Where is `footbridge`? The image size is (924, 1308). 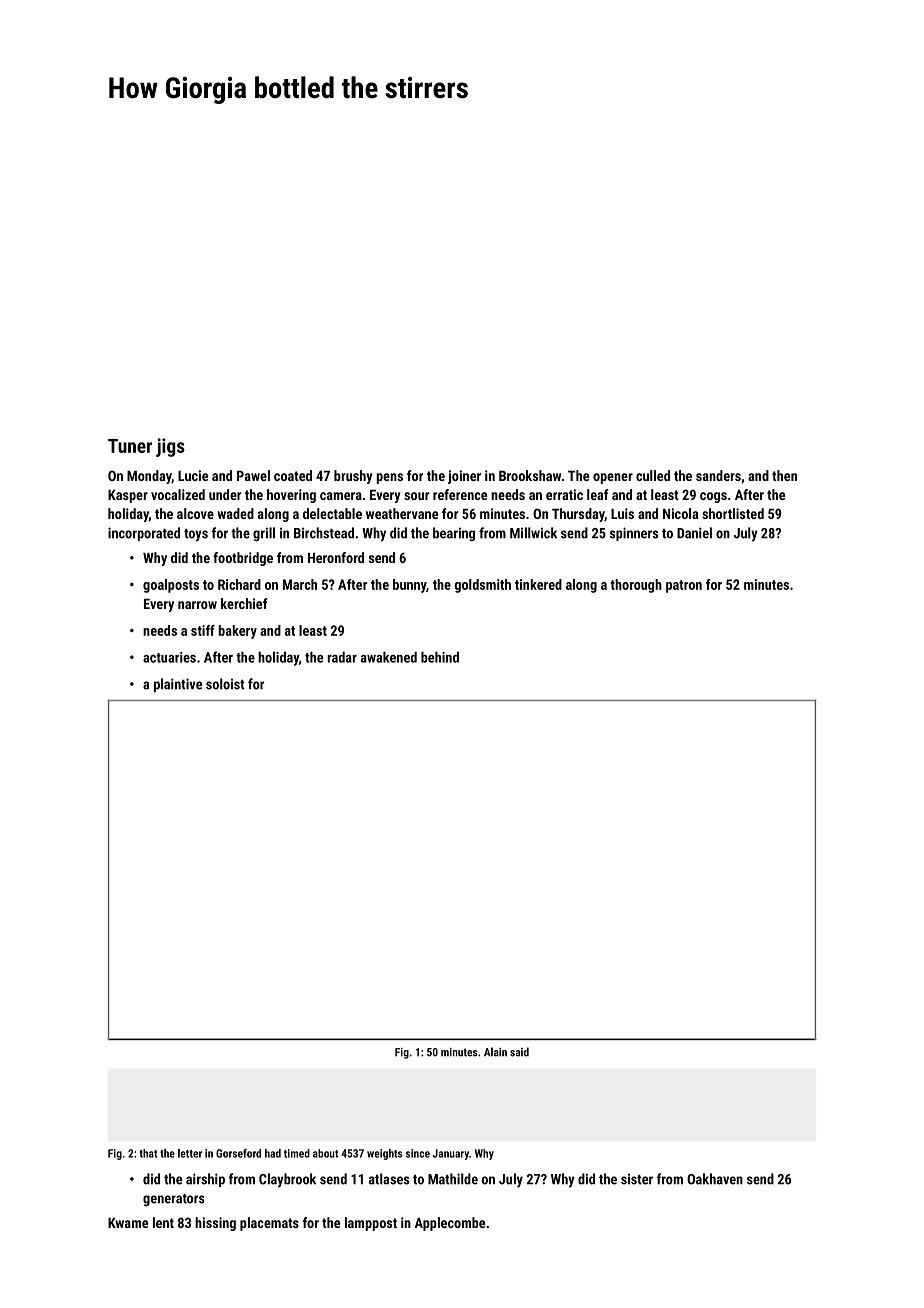
footbridge is located at coordinates (243, 559).
